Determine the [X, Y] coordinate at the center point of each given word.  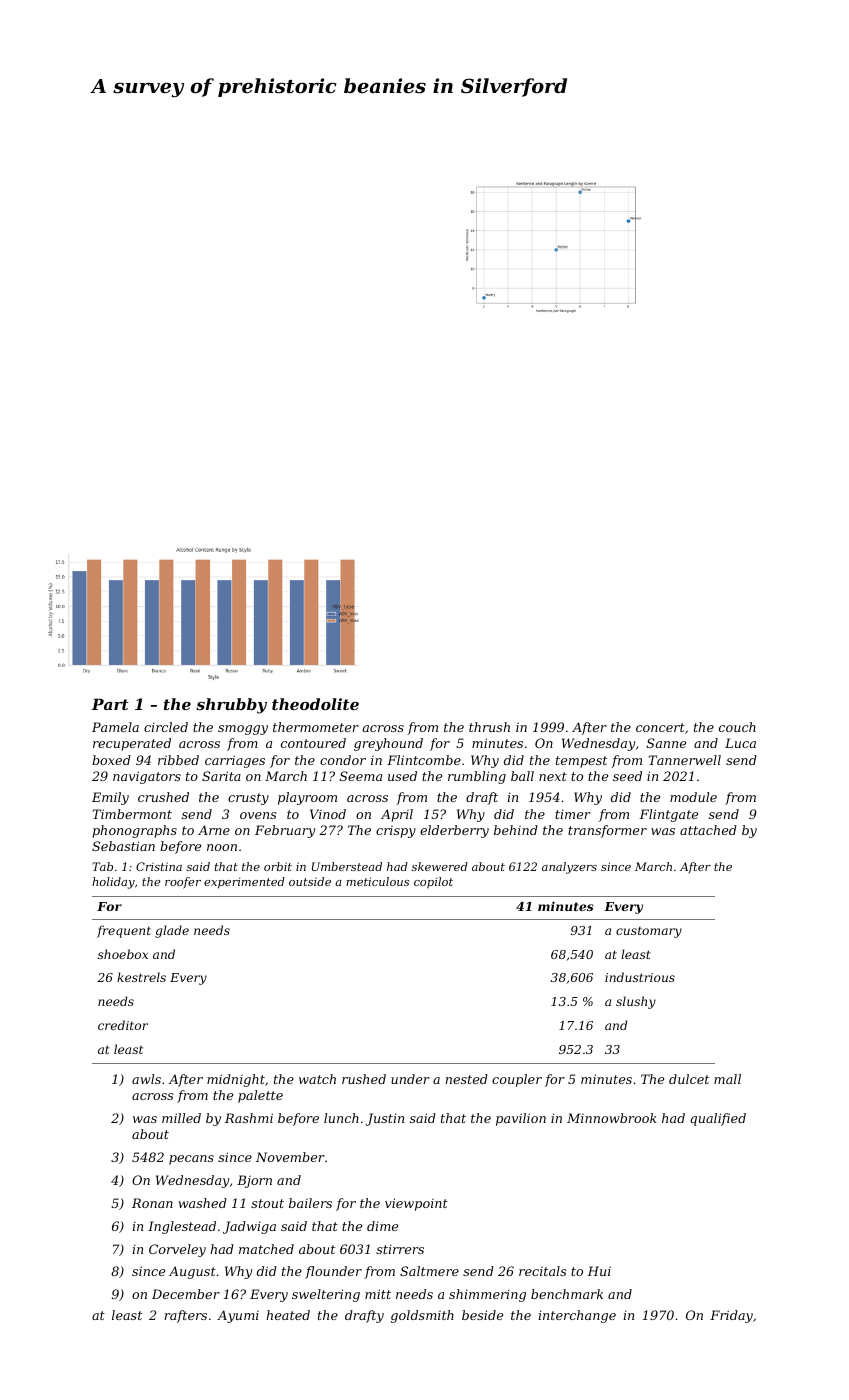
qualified [718, 1119]
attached [708, 830]
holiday [113, 883]
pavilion [521, 1119]
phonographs [134, 831]
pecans [191, 1160]
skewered [440, 866]
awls [146, 1079]
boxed [111, 760]
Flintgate [668, 815]
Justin [384, 1119]
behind [516, 830]
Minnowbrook [612, 1118]
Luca [740, 743]
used [402, 776]
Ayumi [238, 1316]
